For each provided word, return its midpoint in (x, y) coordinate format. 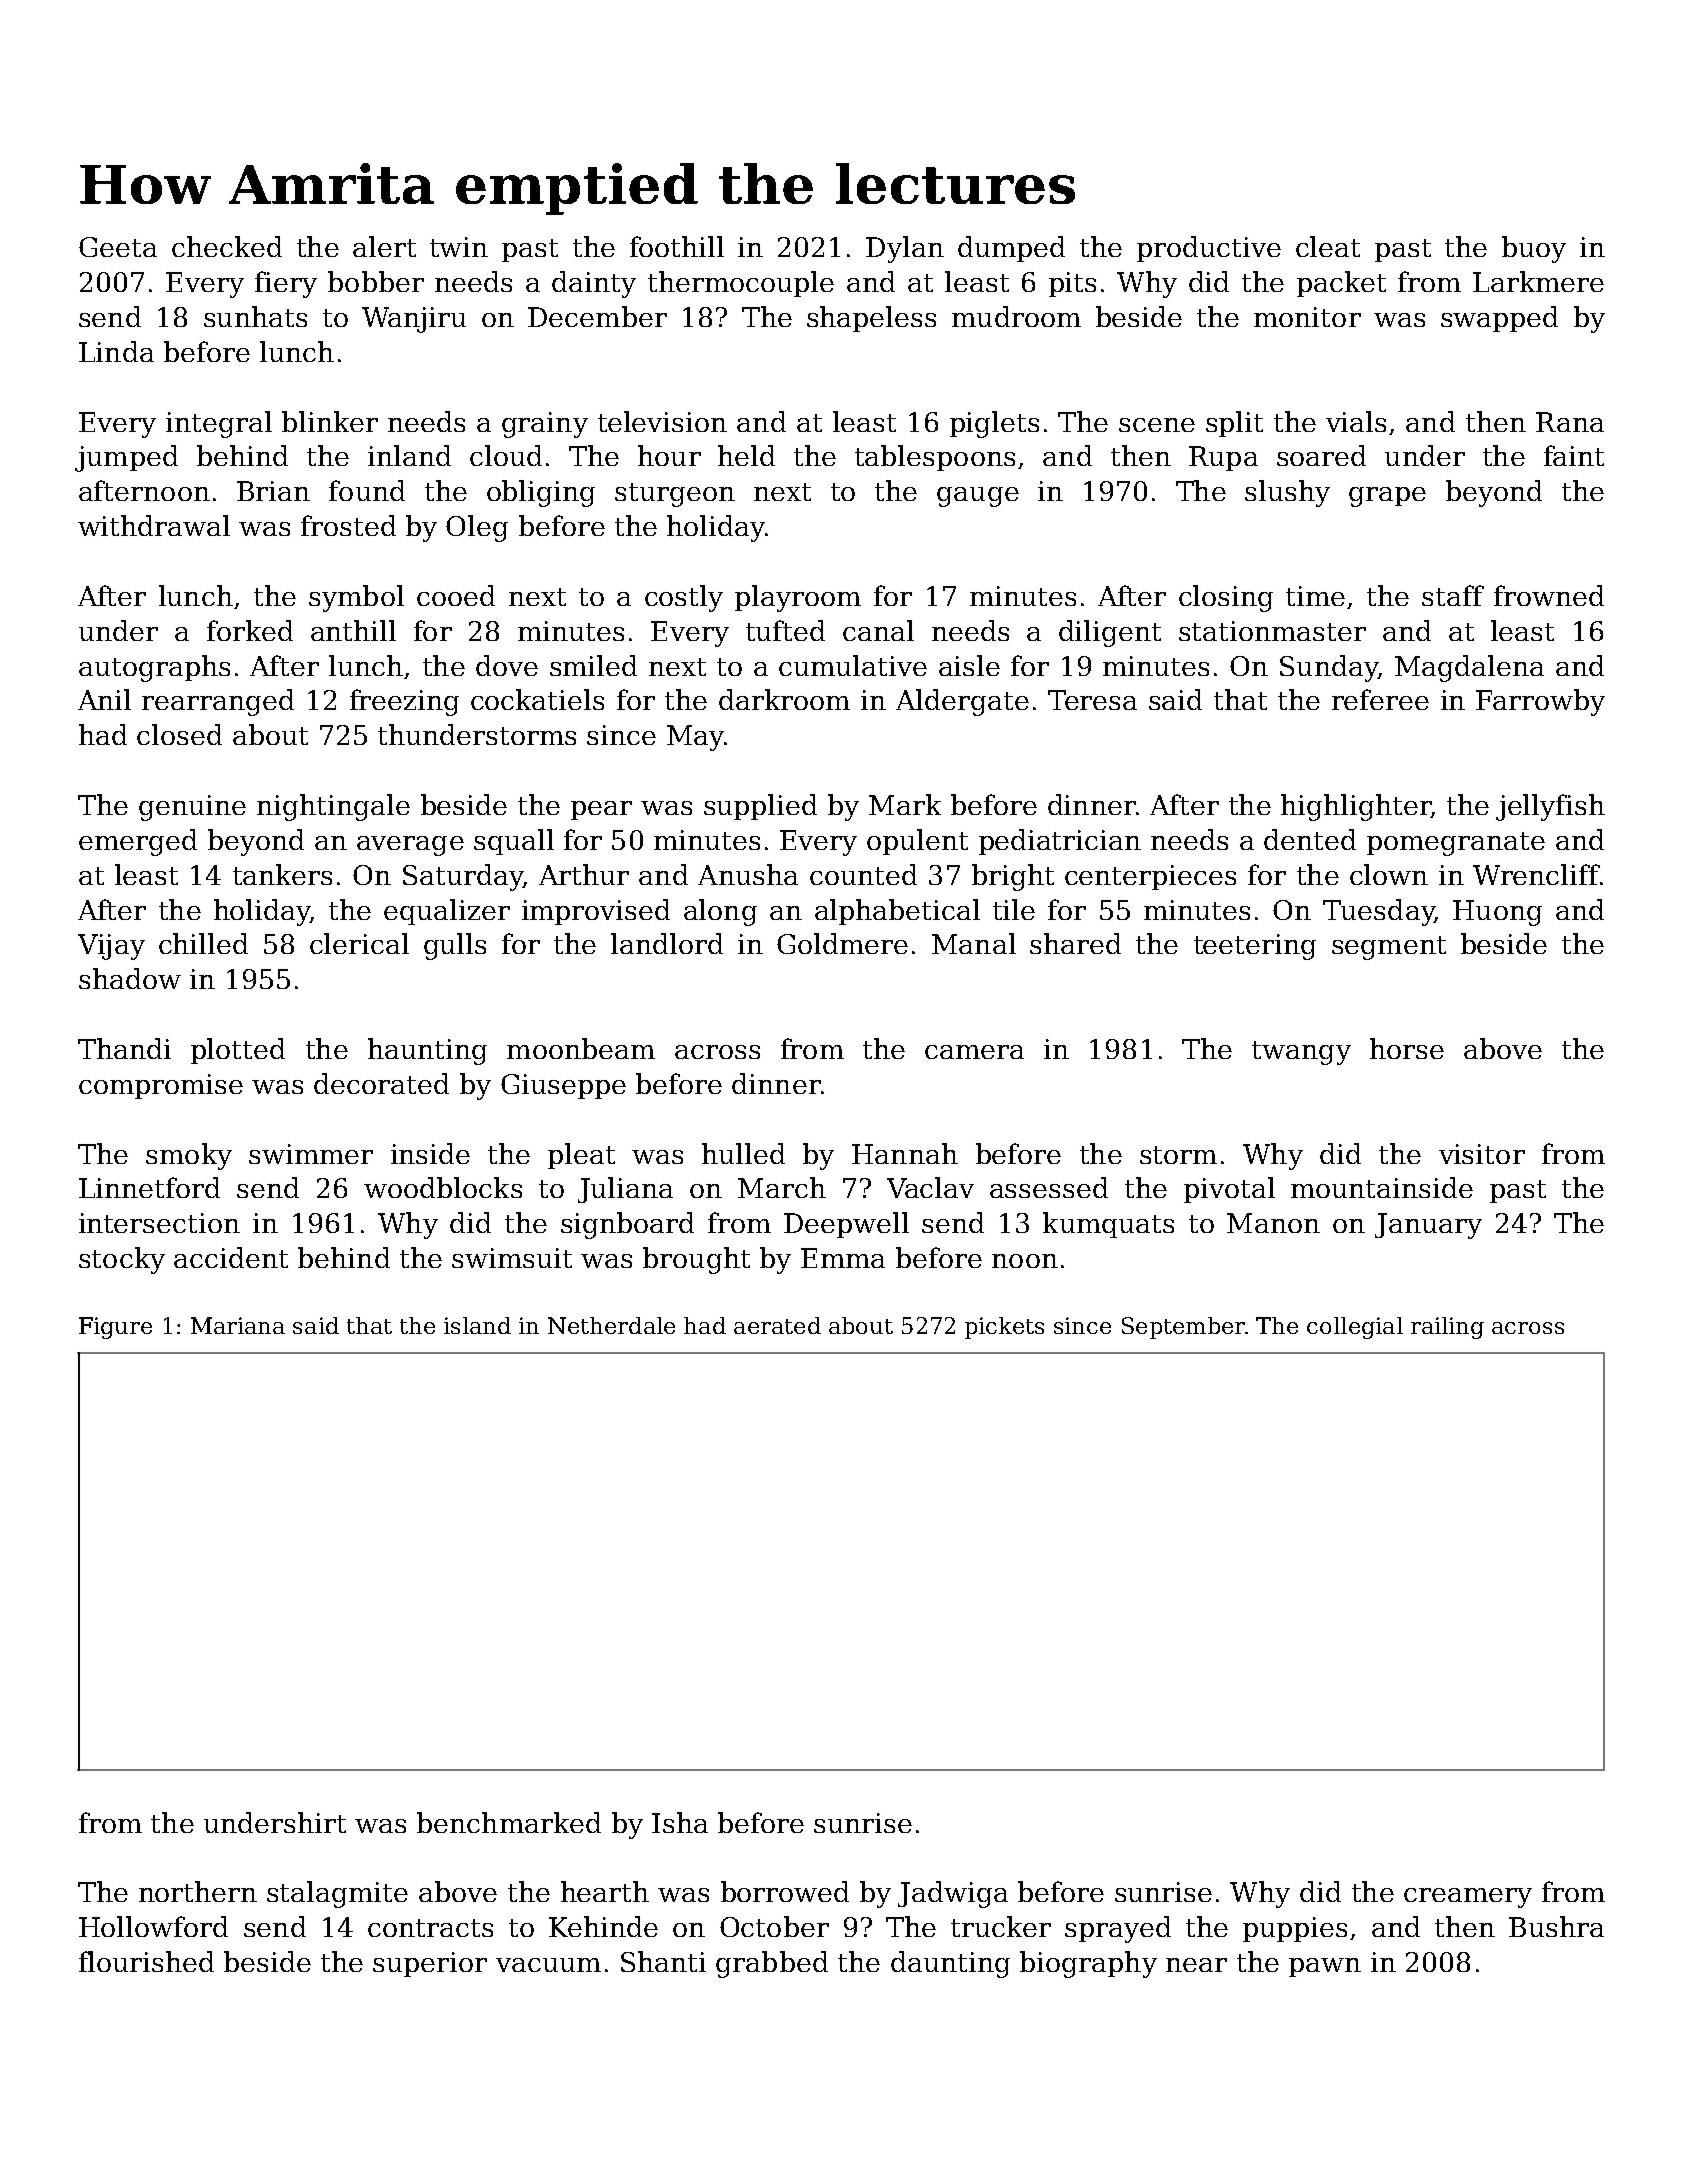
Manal (974, 943)
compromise (161, 1086)
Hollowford (153, 1926)
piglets (994, 424)
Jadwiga (953, 1894)
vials (1356, 421)
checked (227, 246)
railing (1447, 1328)
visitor (1482, 1154)
